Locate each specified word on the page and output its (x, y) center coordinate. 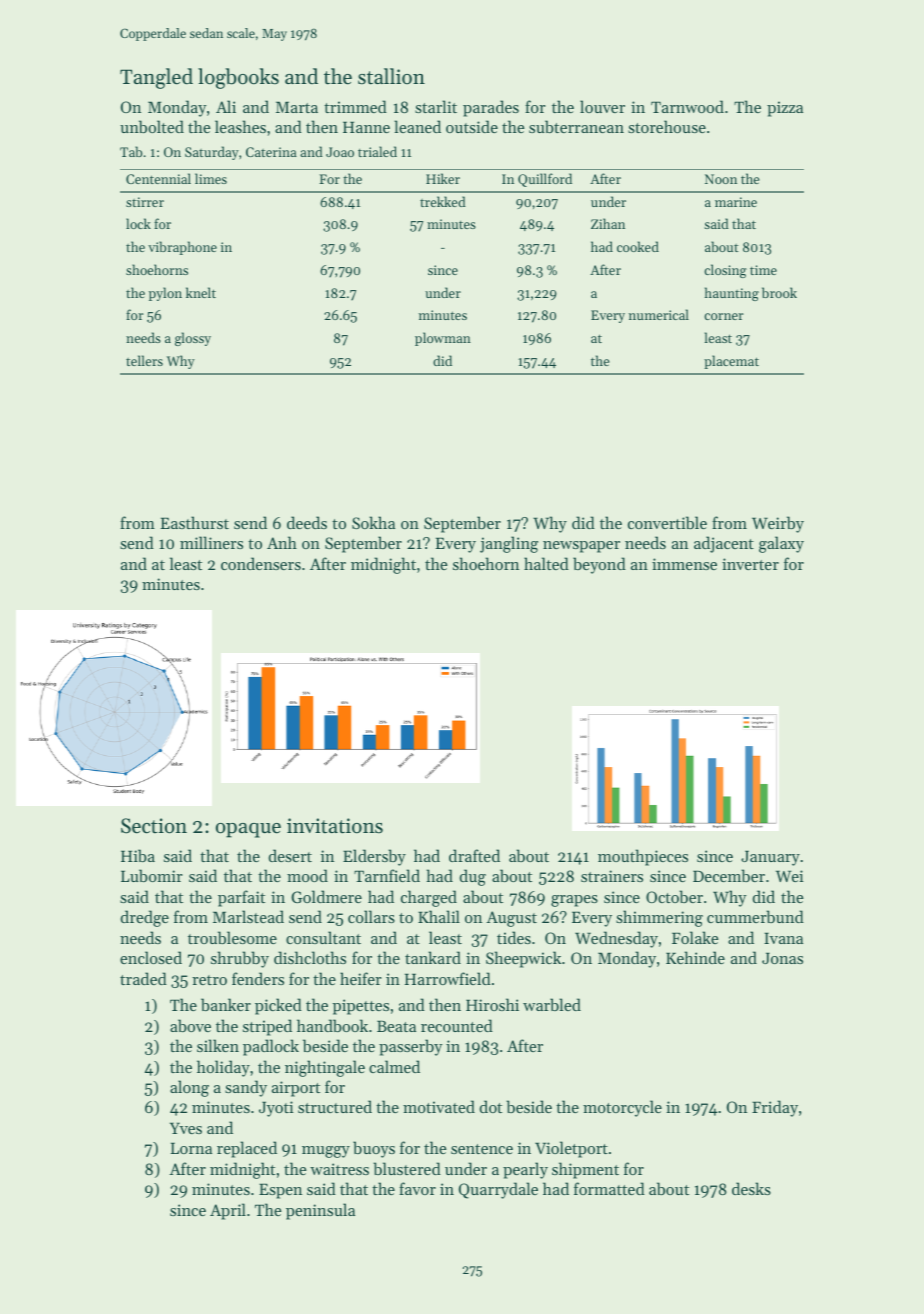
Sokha (373, 522)
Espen (280, 1191)
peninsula (320, 1211)
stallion (391, 76)
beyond (599, 565)
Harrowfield (448, 978)
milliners (211, 542)
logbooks (238, 78)
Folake (695, 937)
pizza (785, 109)
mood (307, 875)
